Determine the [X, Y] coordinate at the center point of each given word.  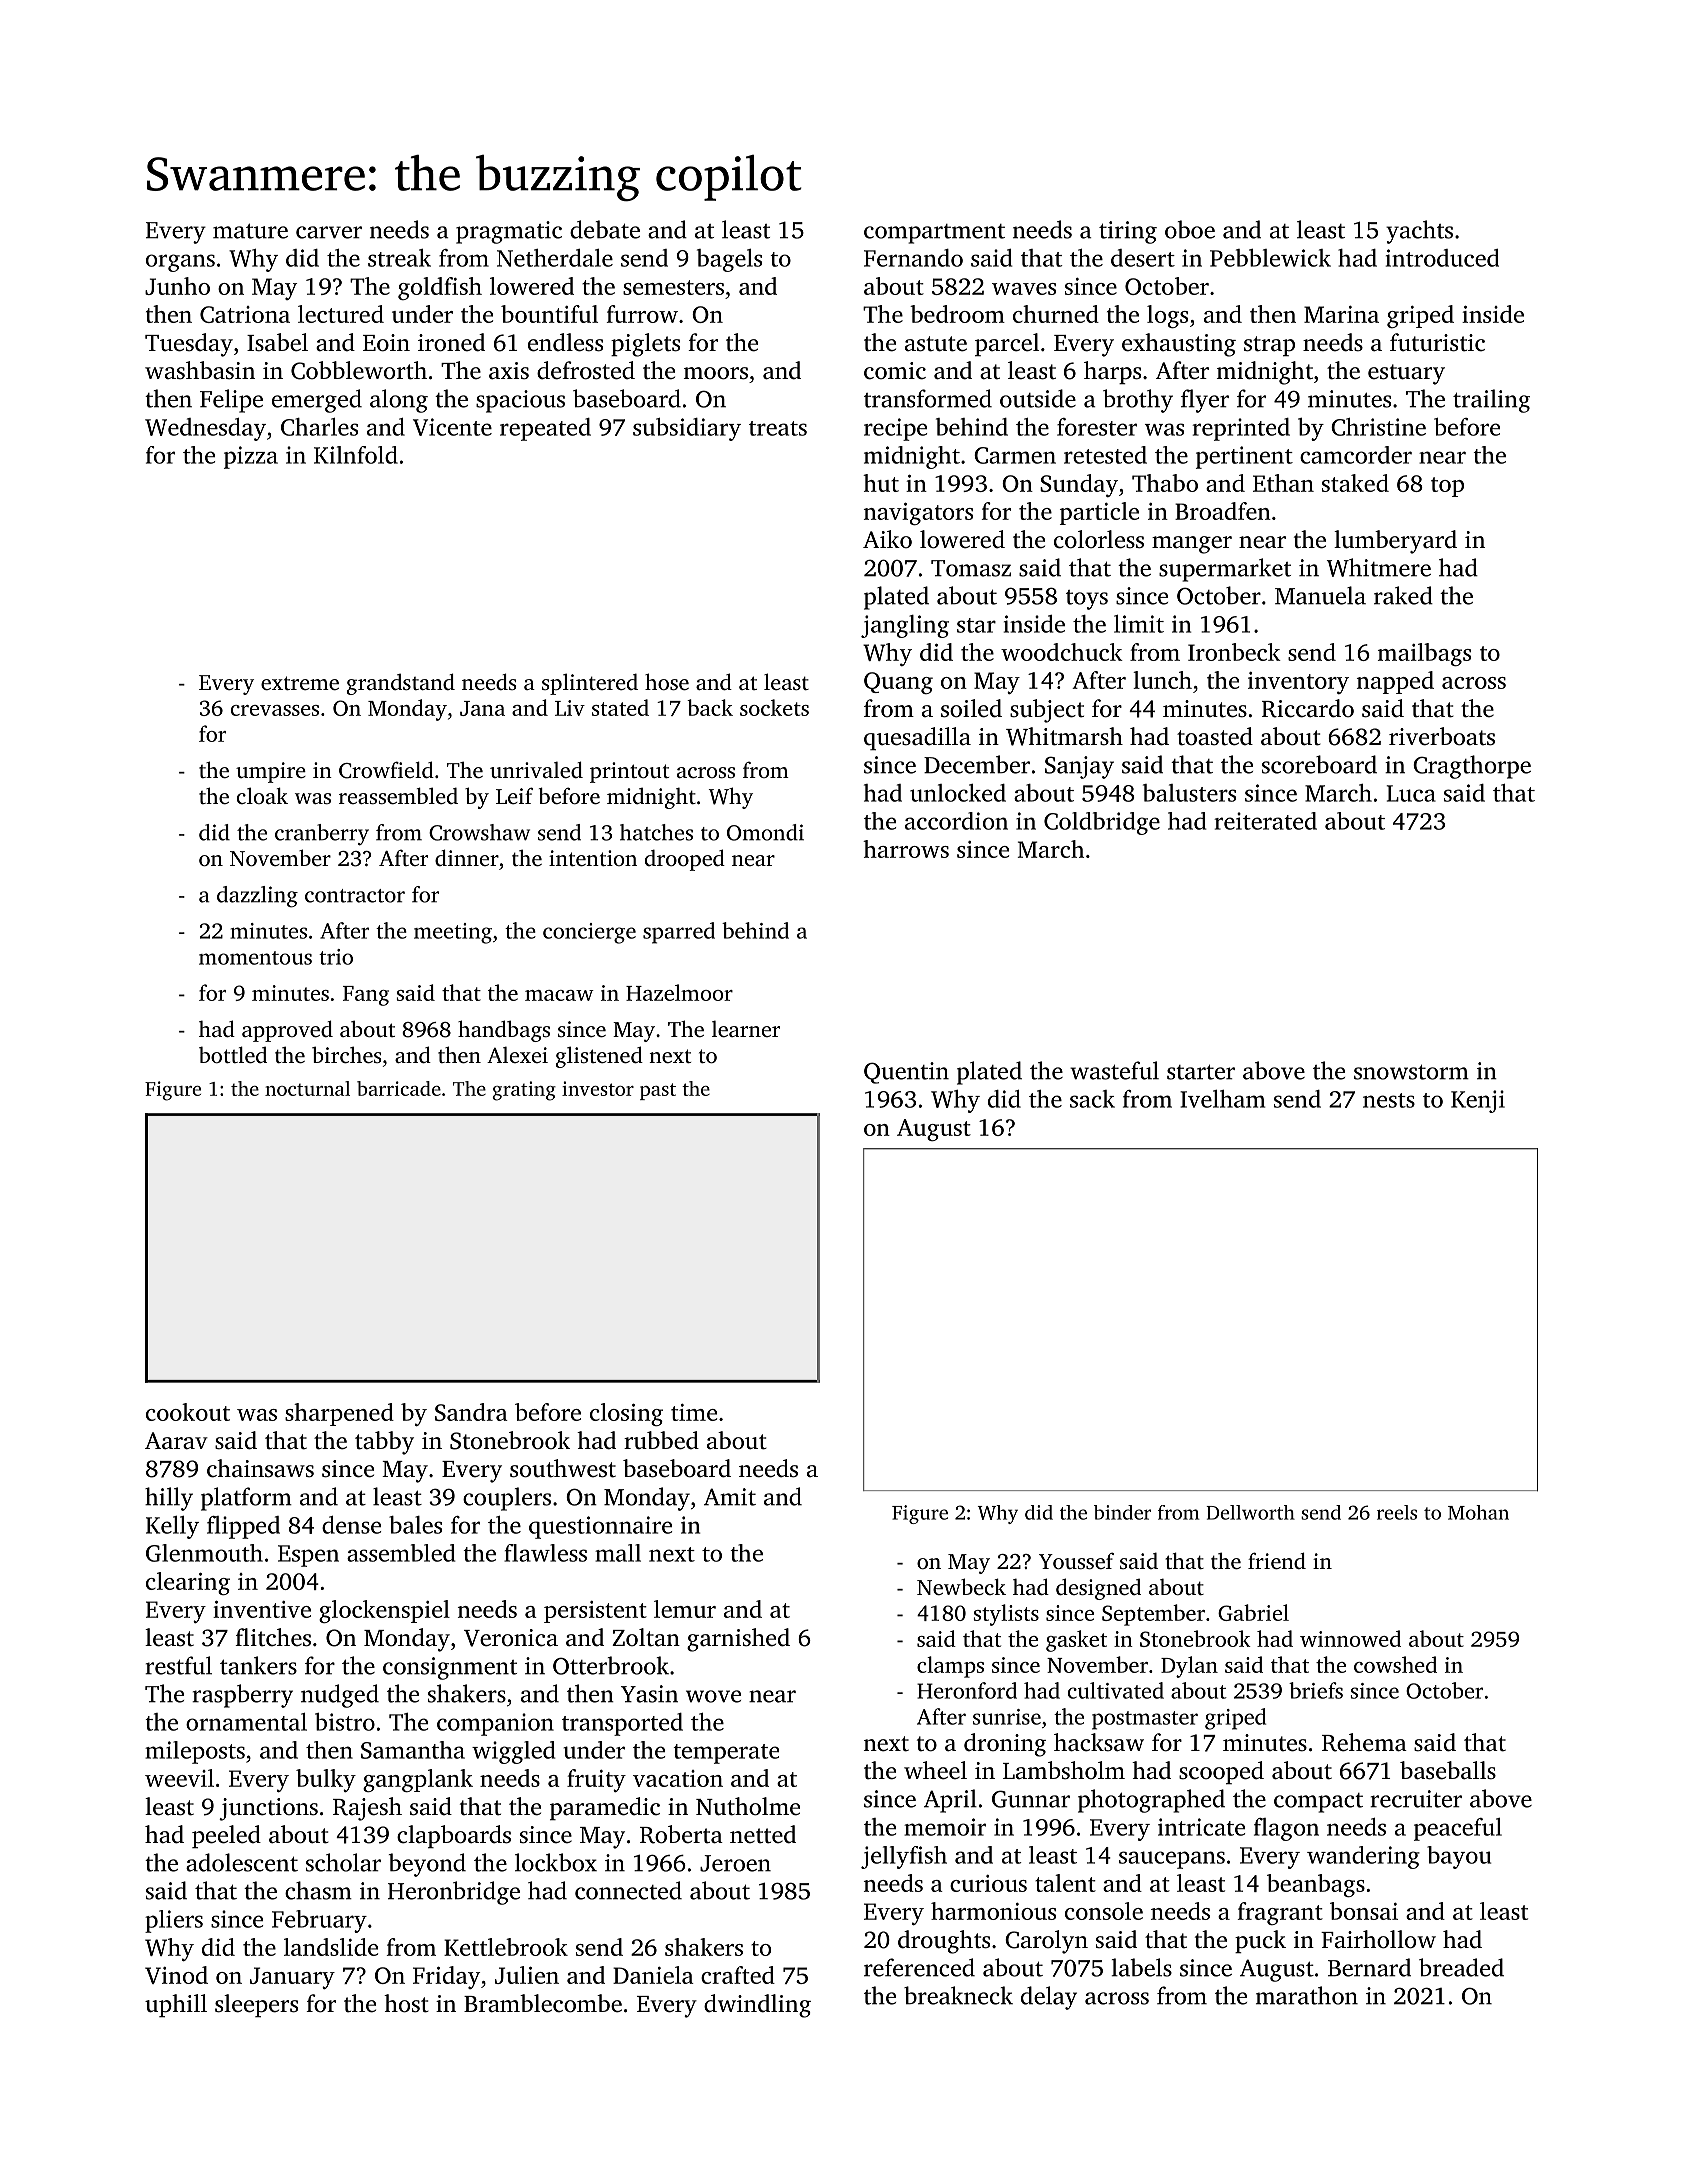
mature [250, 231]
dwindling [757, 2006]
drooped [685, 860]
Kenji [1478, 1101]
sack [1092, 1099]
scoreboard [1319, 764]
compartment [934, 234]
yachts [1419, 232]
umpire [271, 772]
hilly [169, 1499]
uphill [176, 2005]
